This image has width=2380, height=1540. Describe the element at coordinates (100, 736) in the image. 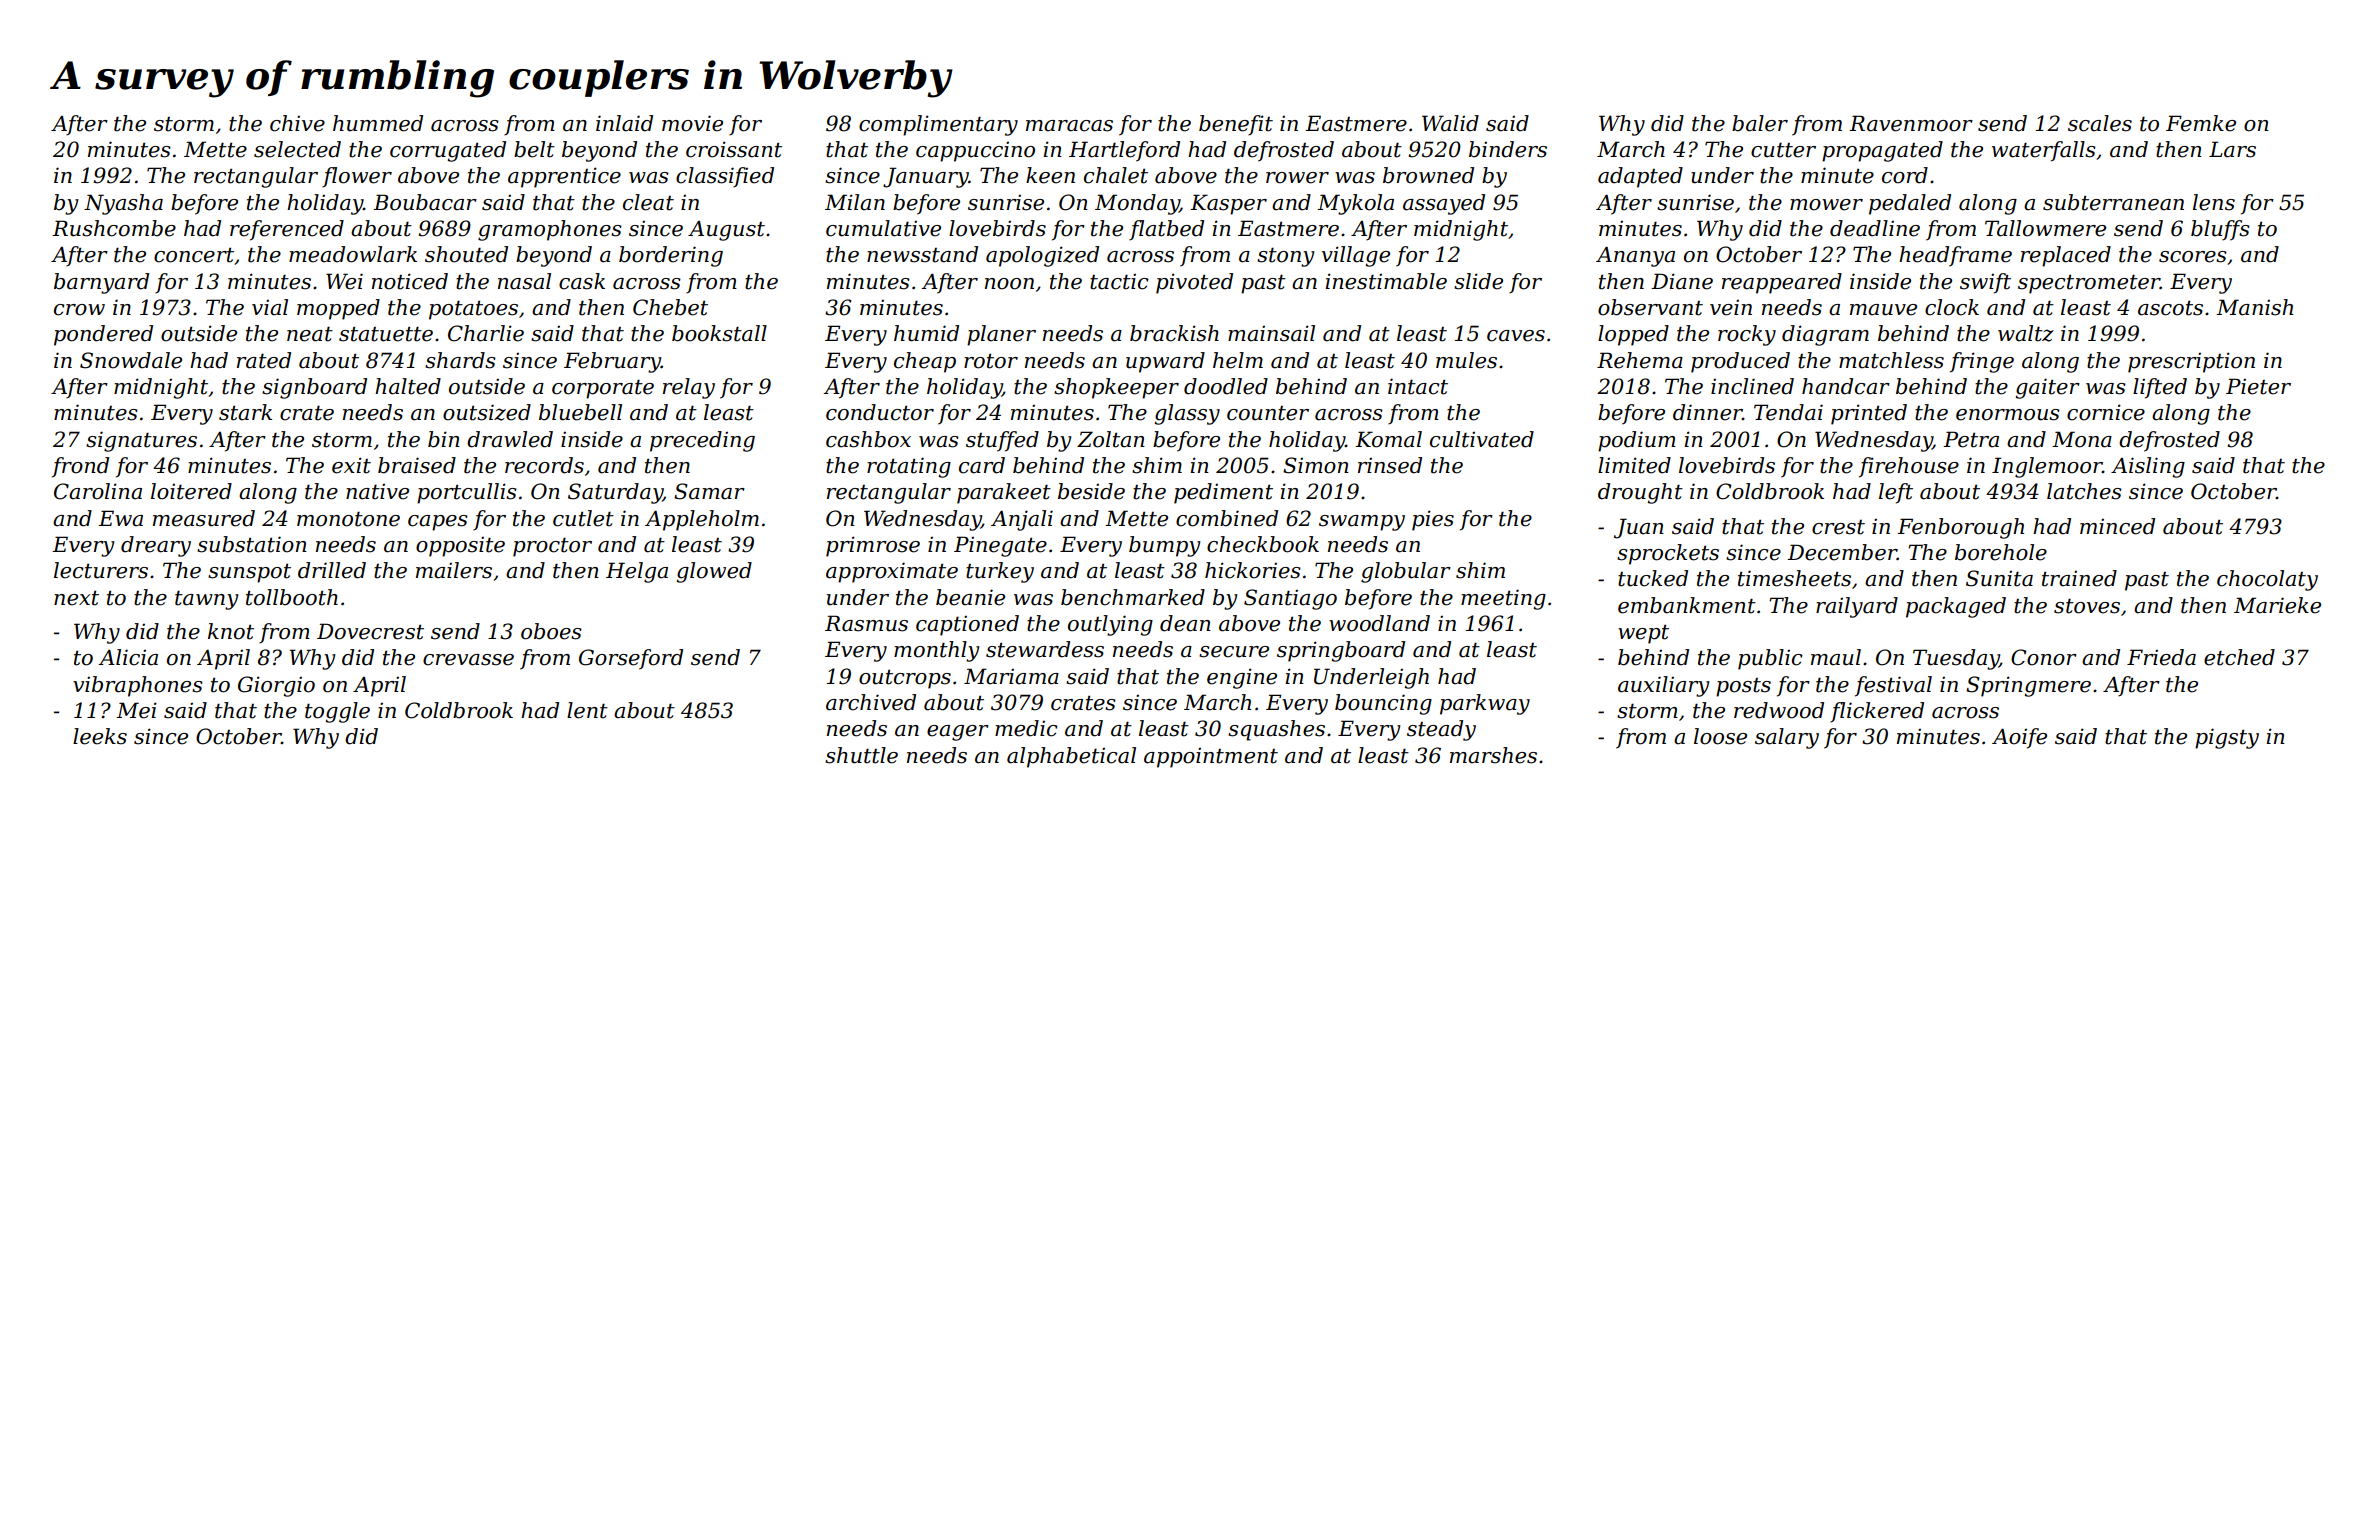

I see `leeks` at that location.
